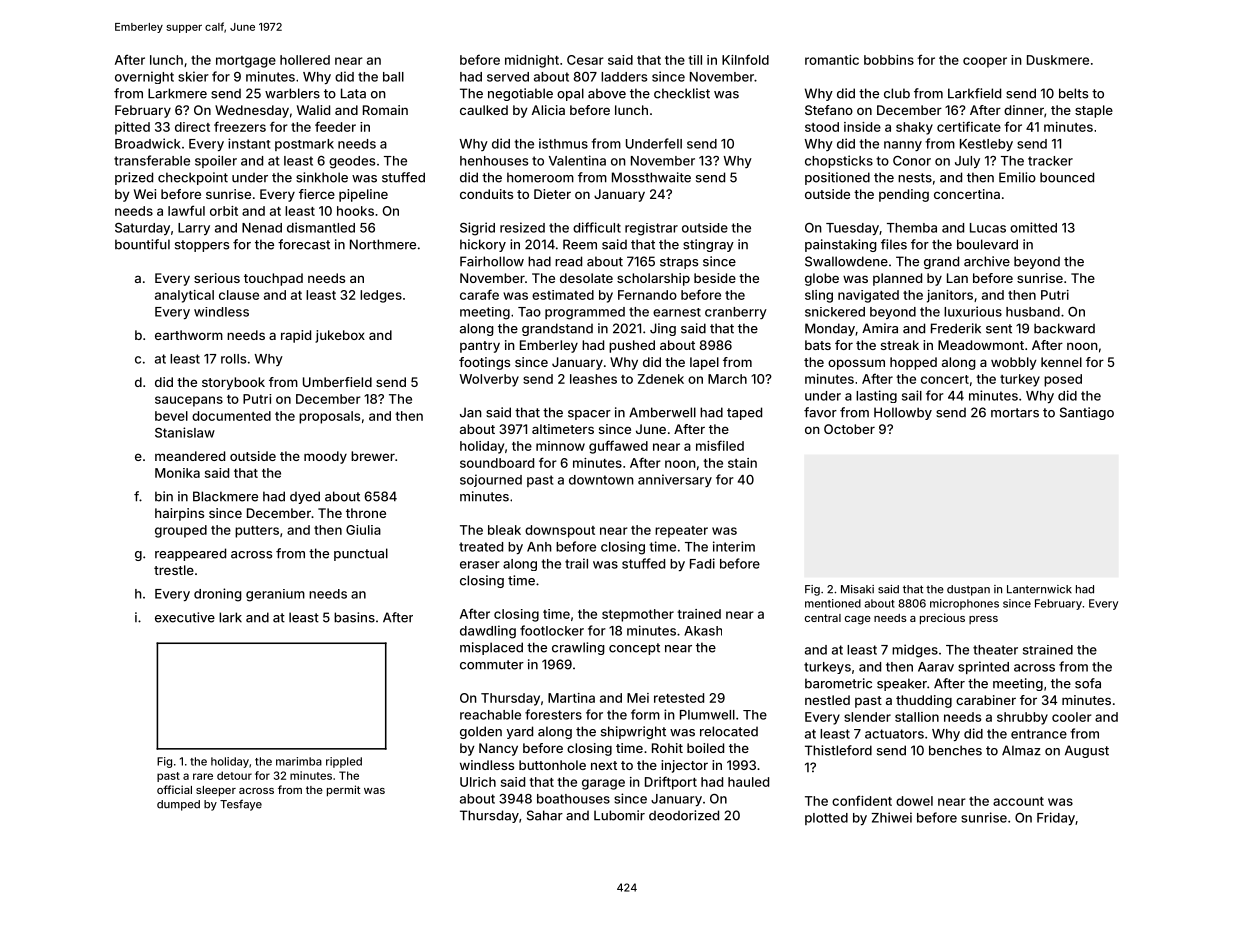 This screenshot has height=952, width=1233. I want to click on hollered, so click(305, 60).
